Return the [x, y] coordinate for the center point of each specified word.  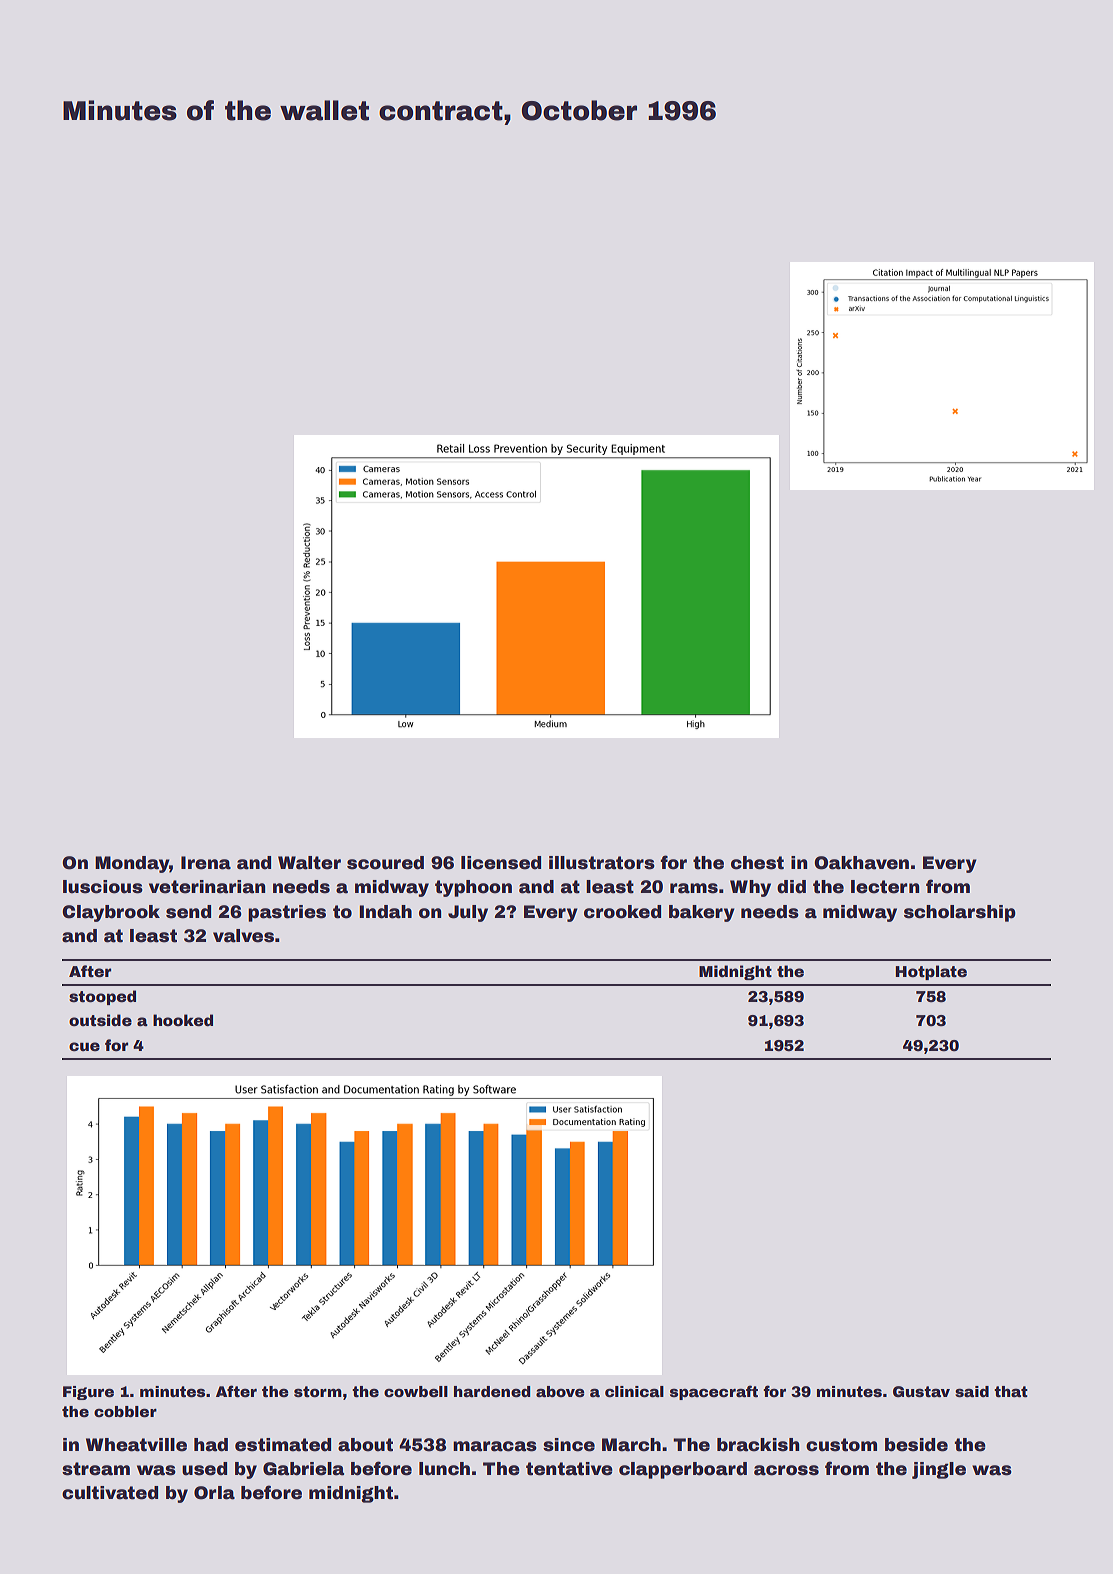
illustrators [602, 863]
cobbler [125, 1411]
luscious [103, 887]
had [211, 1445]
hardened [492, 1391]
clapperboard [683, 1470]
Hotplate [931, 972]
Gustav [921, 1391]
